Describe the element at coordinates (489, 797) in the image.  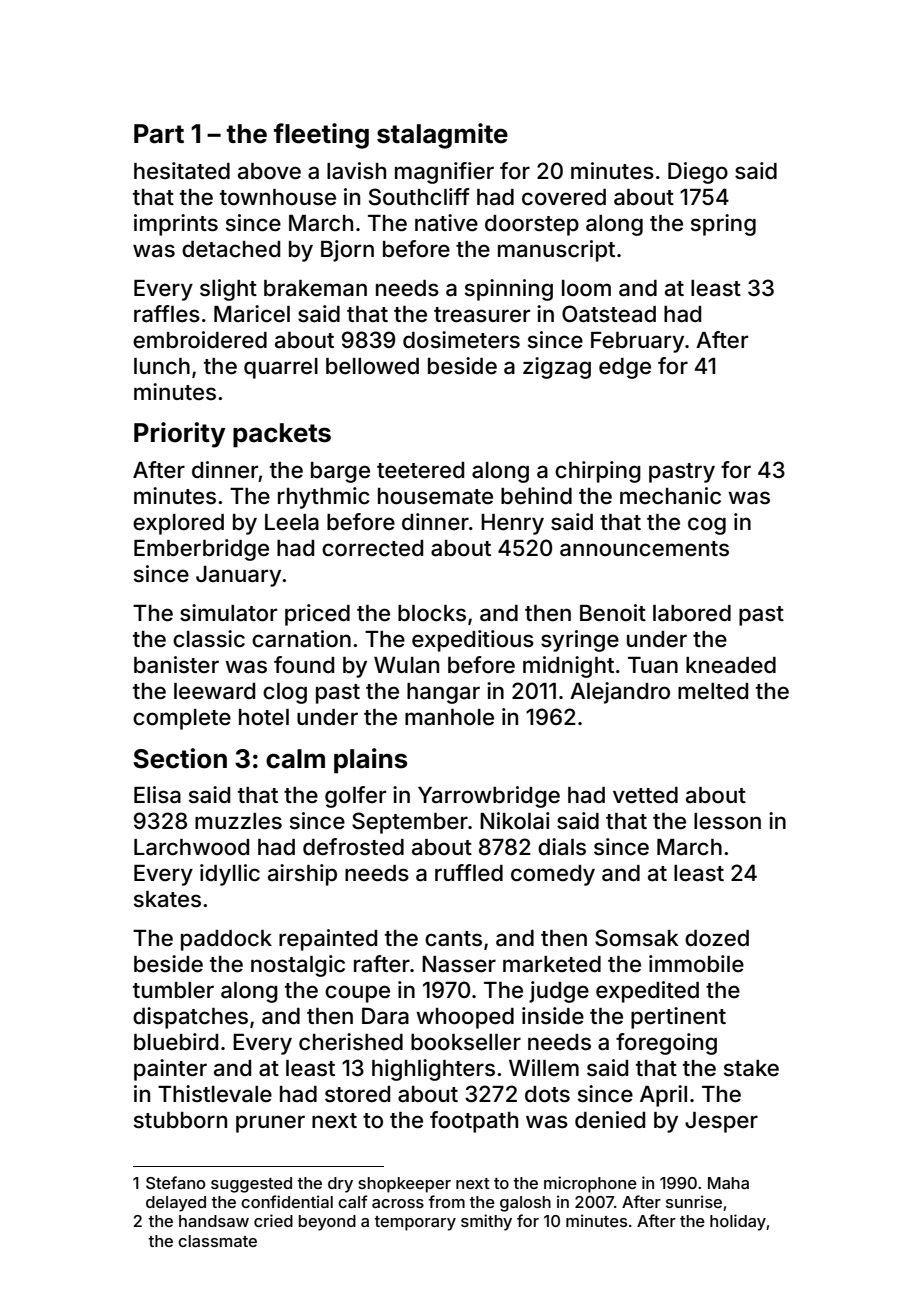
I see `Yarrowbridge` at that location.
